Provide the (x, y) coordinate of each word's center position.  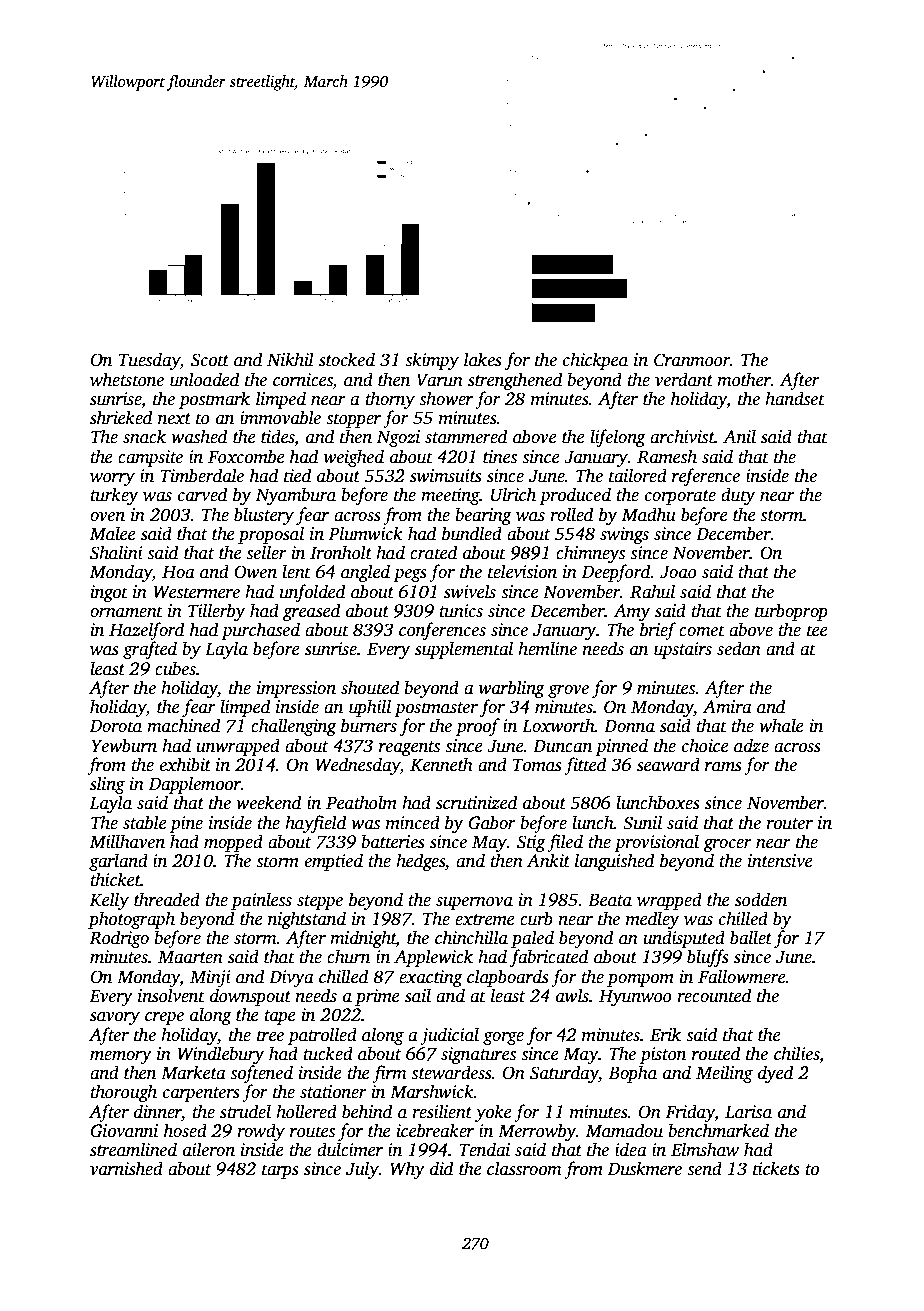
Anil (739, 436)
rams (723, 767)
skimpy (432, 361)
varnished (126, 1168)
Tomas (537, 765)
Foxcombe (246, 456)
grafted (150, 650)
